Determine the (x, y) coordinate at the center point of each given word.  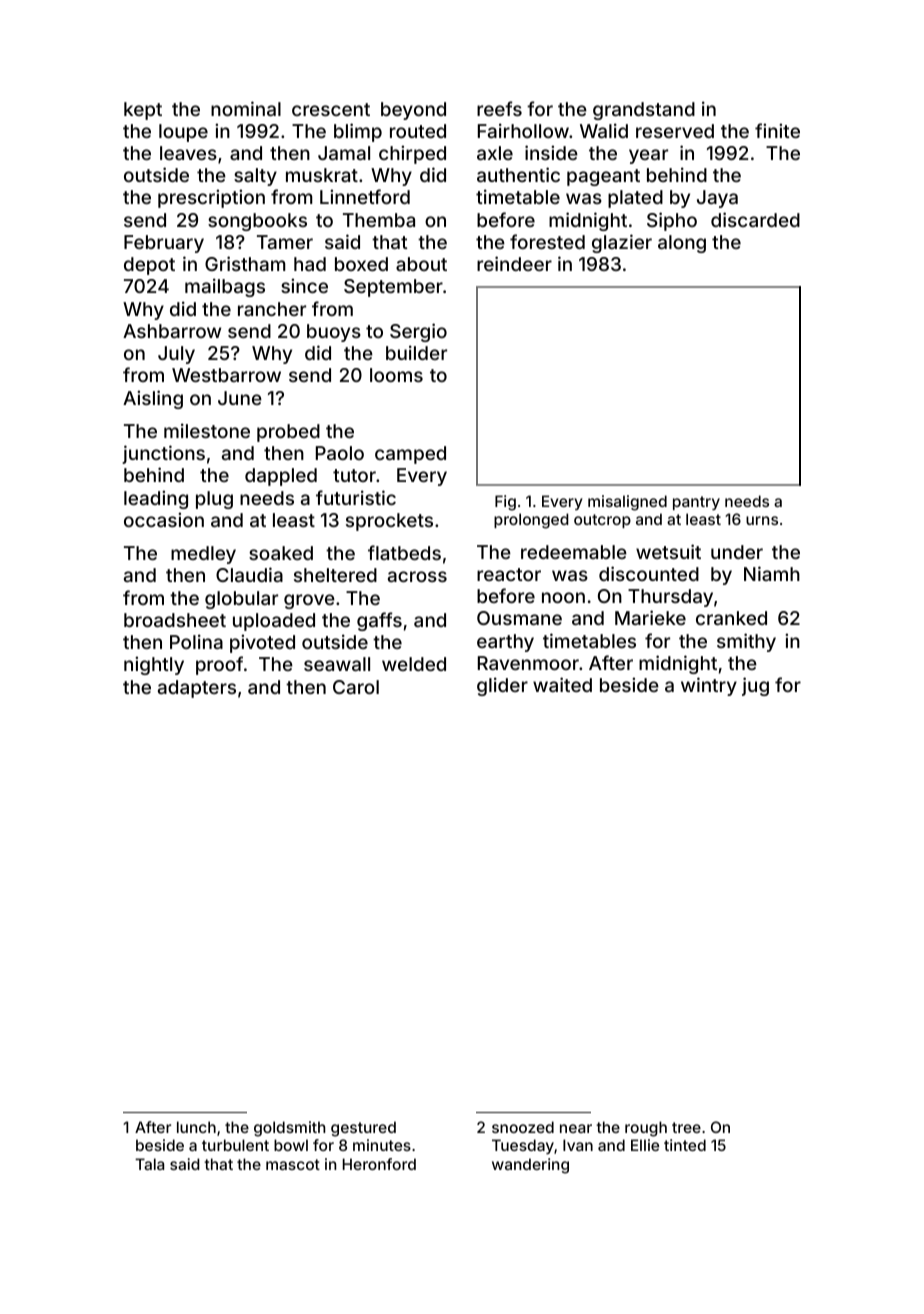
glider (502, 686)
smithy (746, 642)
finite (777, 130)
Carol (356, 687)
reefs (499, 108)
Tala (149, 1164)
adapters (197, 689)
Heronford (379, 1164)
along (682, 244)
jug (755, 686)
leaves (188, 153)
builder (416, 352)
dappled (281, 477)
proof (219, 665)
